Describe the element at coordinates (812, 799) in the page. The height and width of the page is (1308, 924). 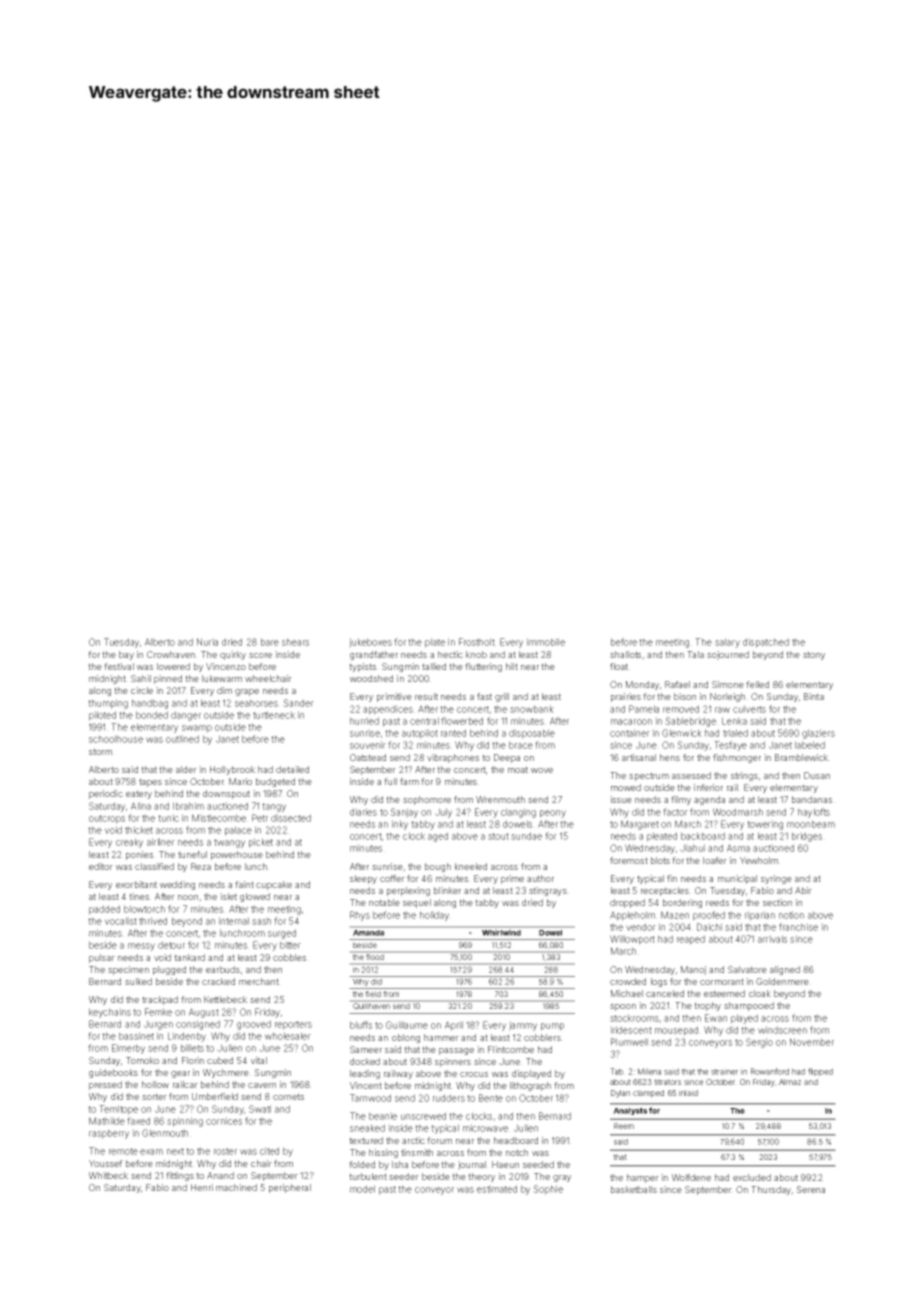
I see `bandanas` at that location.
